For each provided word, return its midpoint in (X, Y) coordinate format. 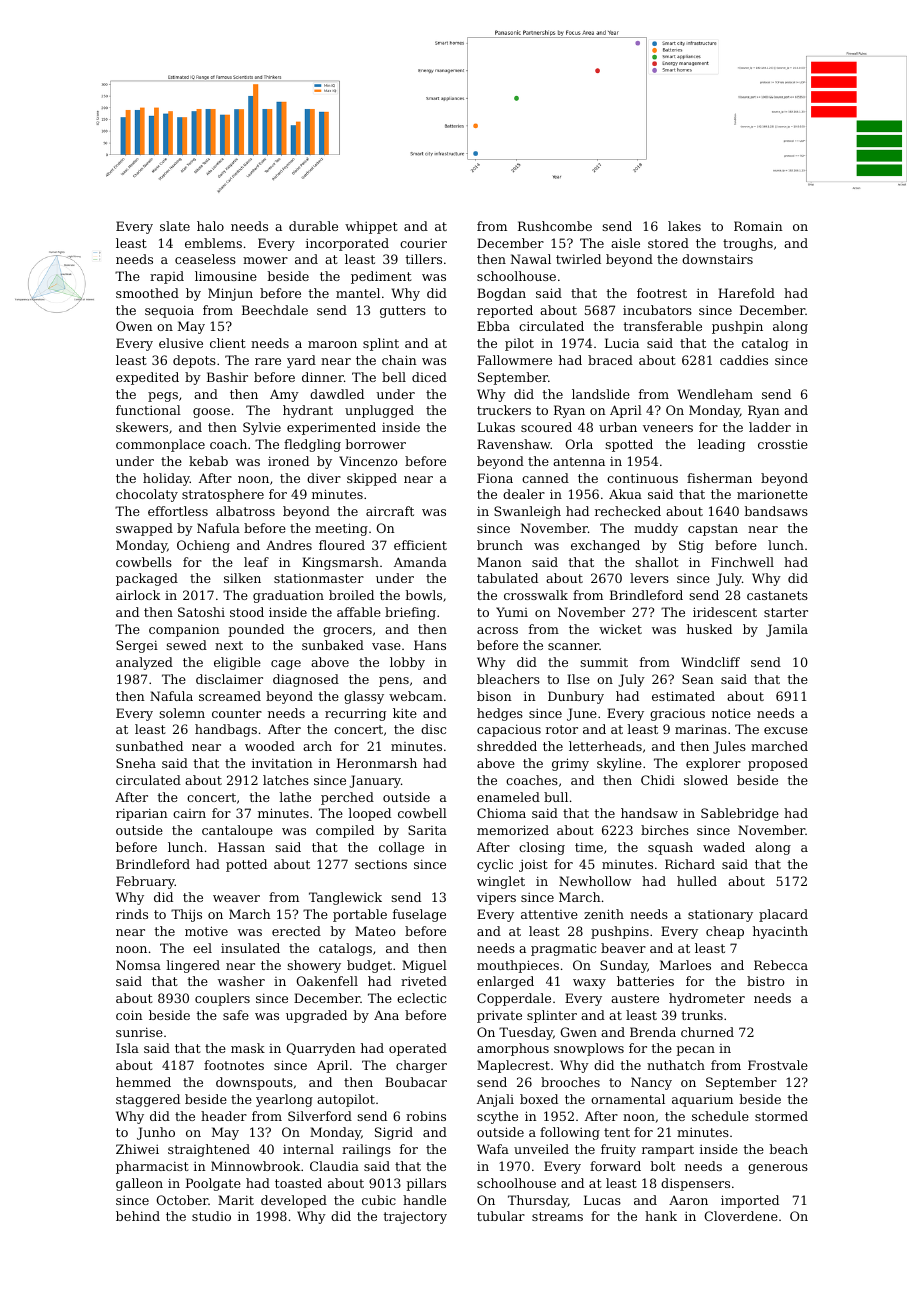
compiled (345, 831)
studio (211, 1216)
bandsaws (776, 511)
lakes (684, 226)
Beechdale (275, 310)
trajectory (415, 1218)
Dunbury (576, 697)
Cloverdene (741, 1216)
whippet (371, 227)
